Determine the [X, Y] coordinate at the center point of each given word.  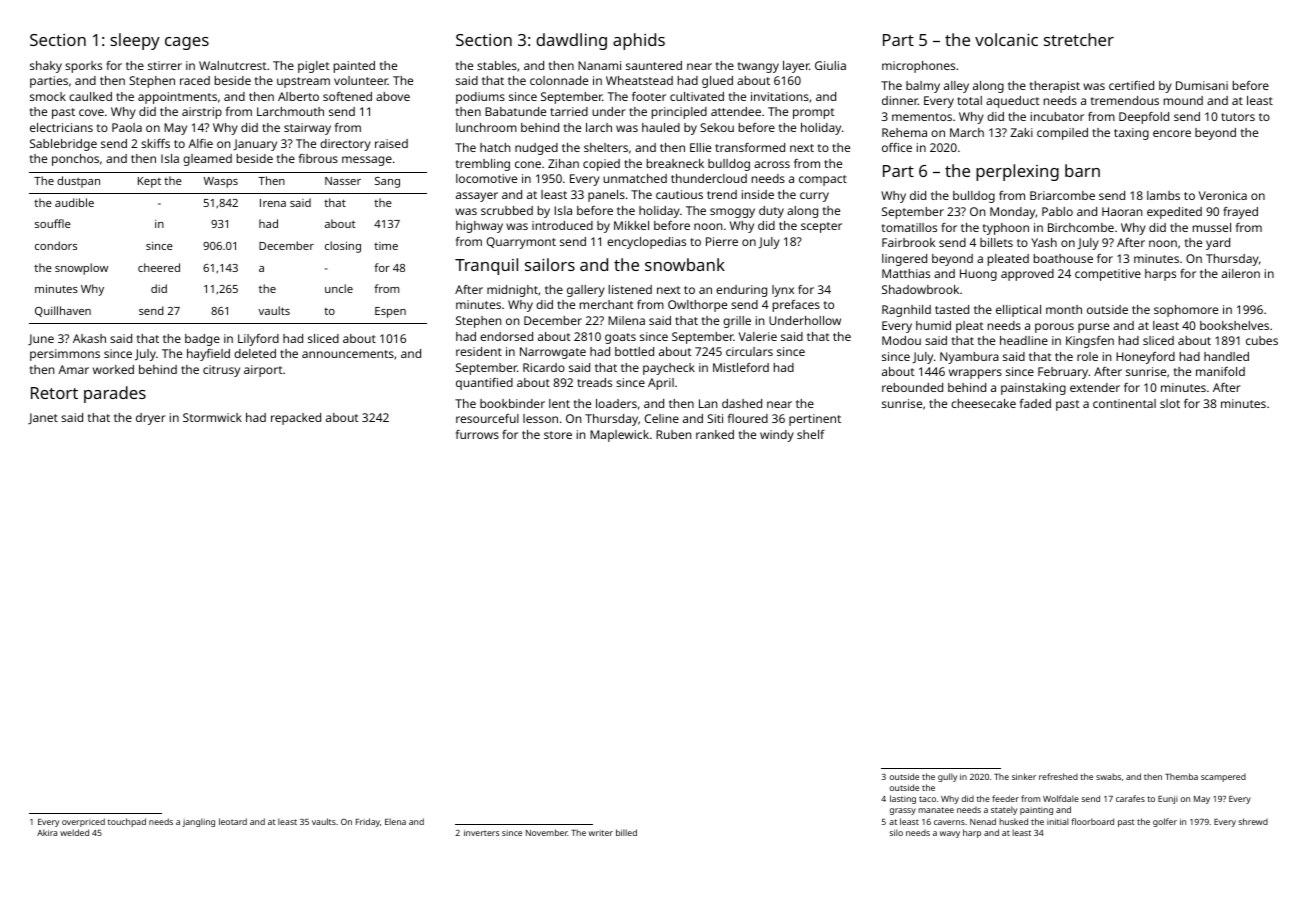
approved [1027, 275]
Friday [368, 822]
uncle [339, 288]
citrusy [221, 371]
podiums [480, 98]
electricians [61, 127]
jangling [198, 822]
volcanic [1006, 39]
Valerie [758, 336]
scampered [1223, 778]
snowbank [685, 264]
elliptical [1018, 311]
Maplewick [619, 436]
